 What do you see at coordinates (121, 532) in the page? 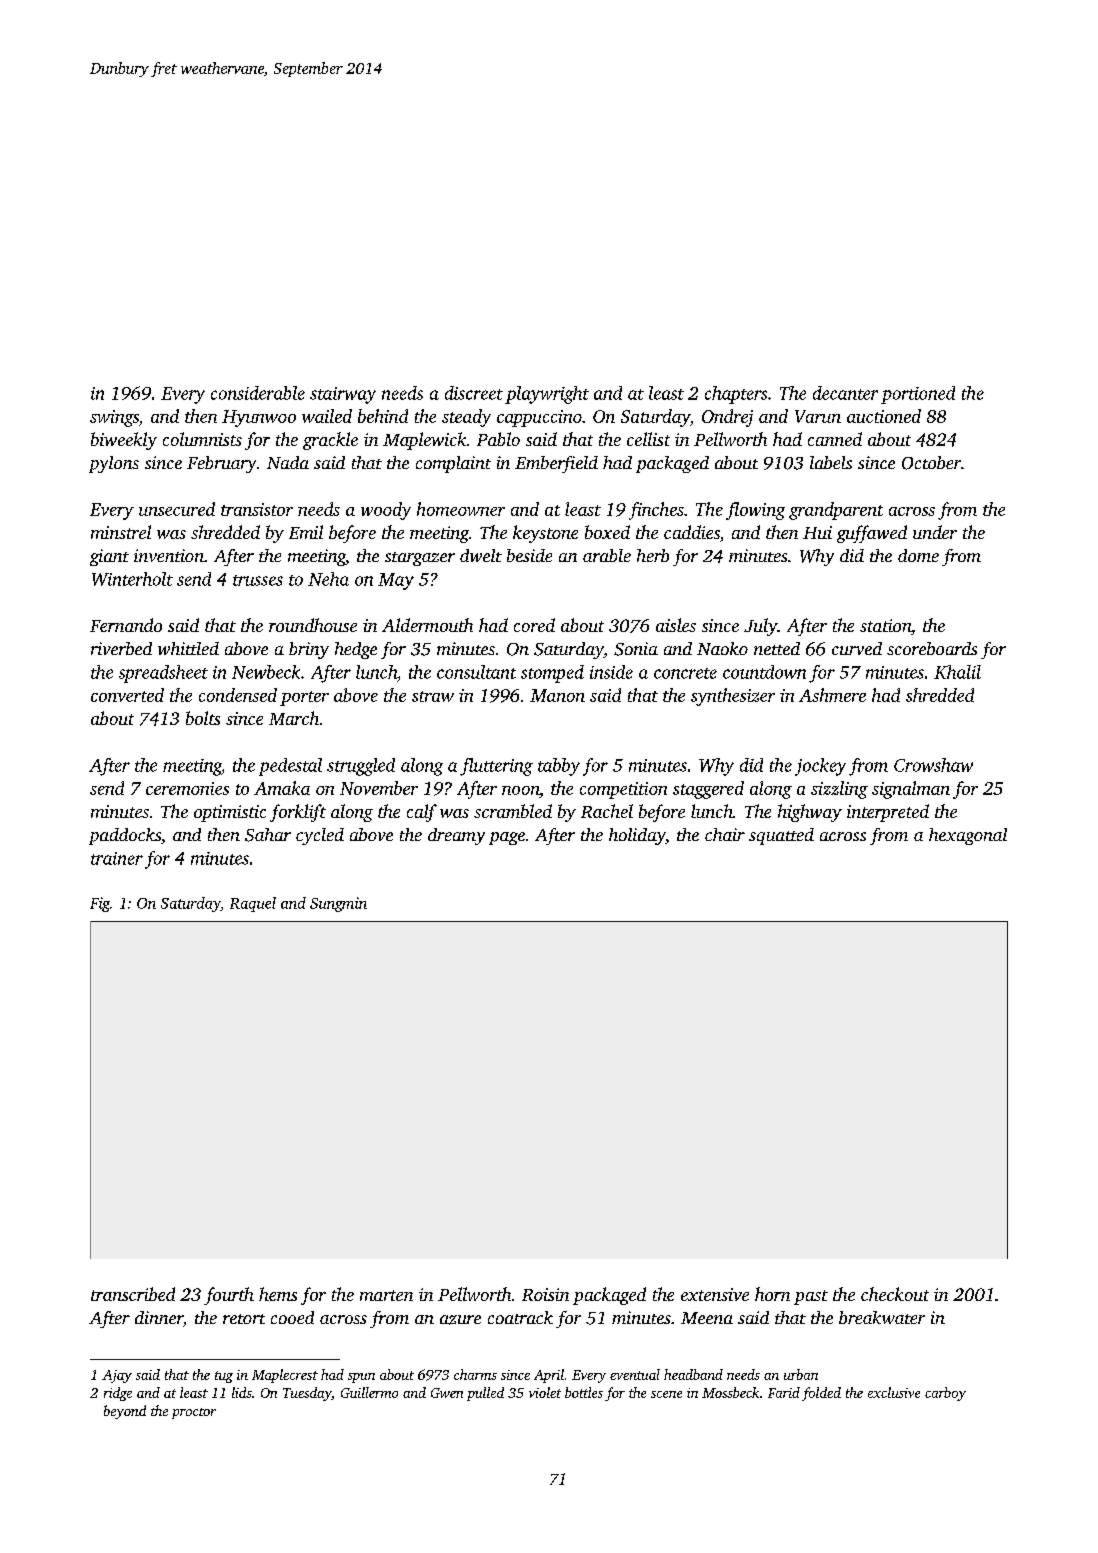
I see `minstrel` at bounding box center [121, 532].
